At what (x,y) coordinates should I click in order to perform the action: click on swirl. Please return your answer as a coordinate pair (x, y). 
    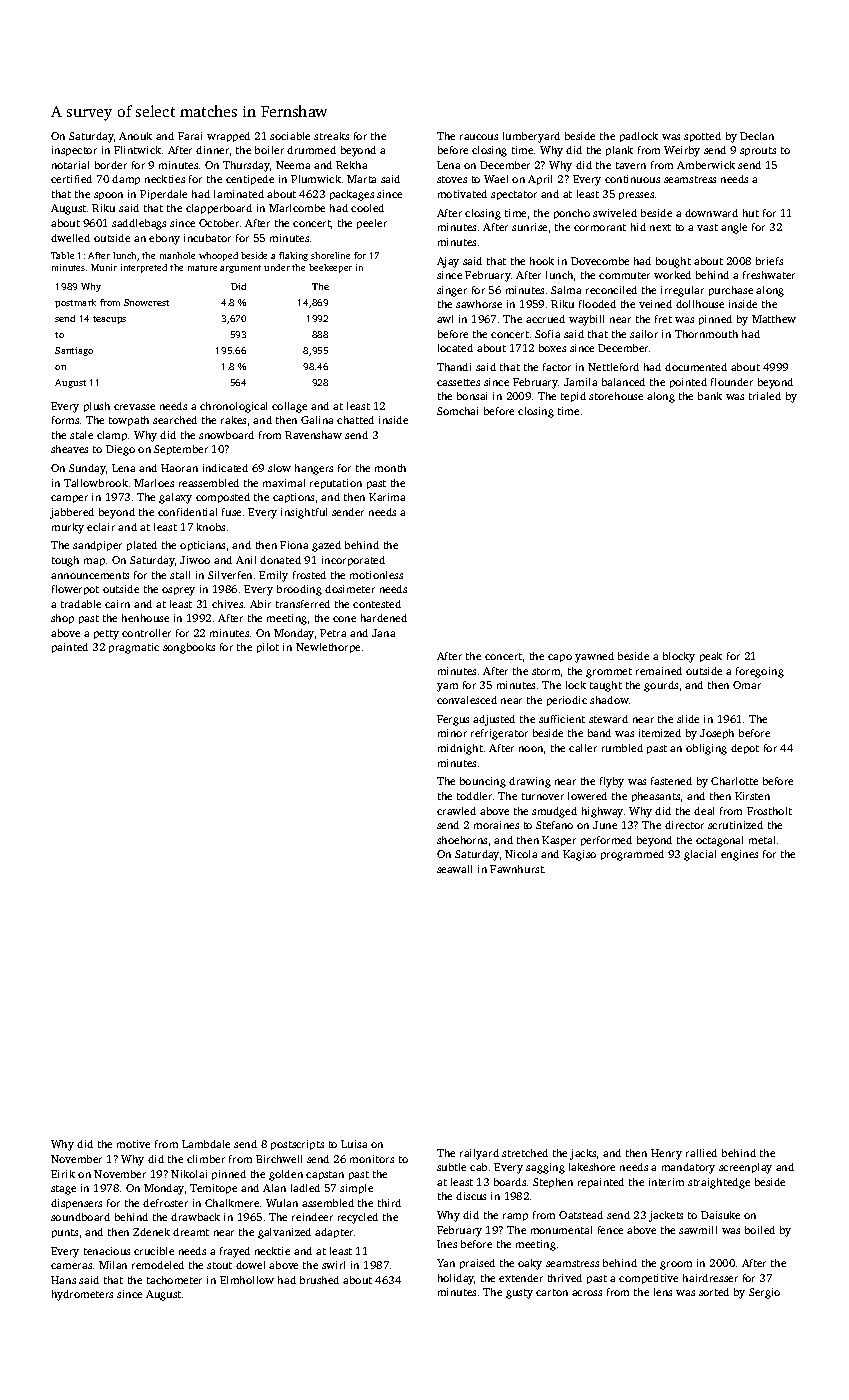
    Looking at the image, I should click on (333, 1265).
